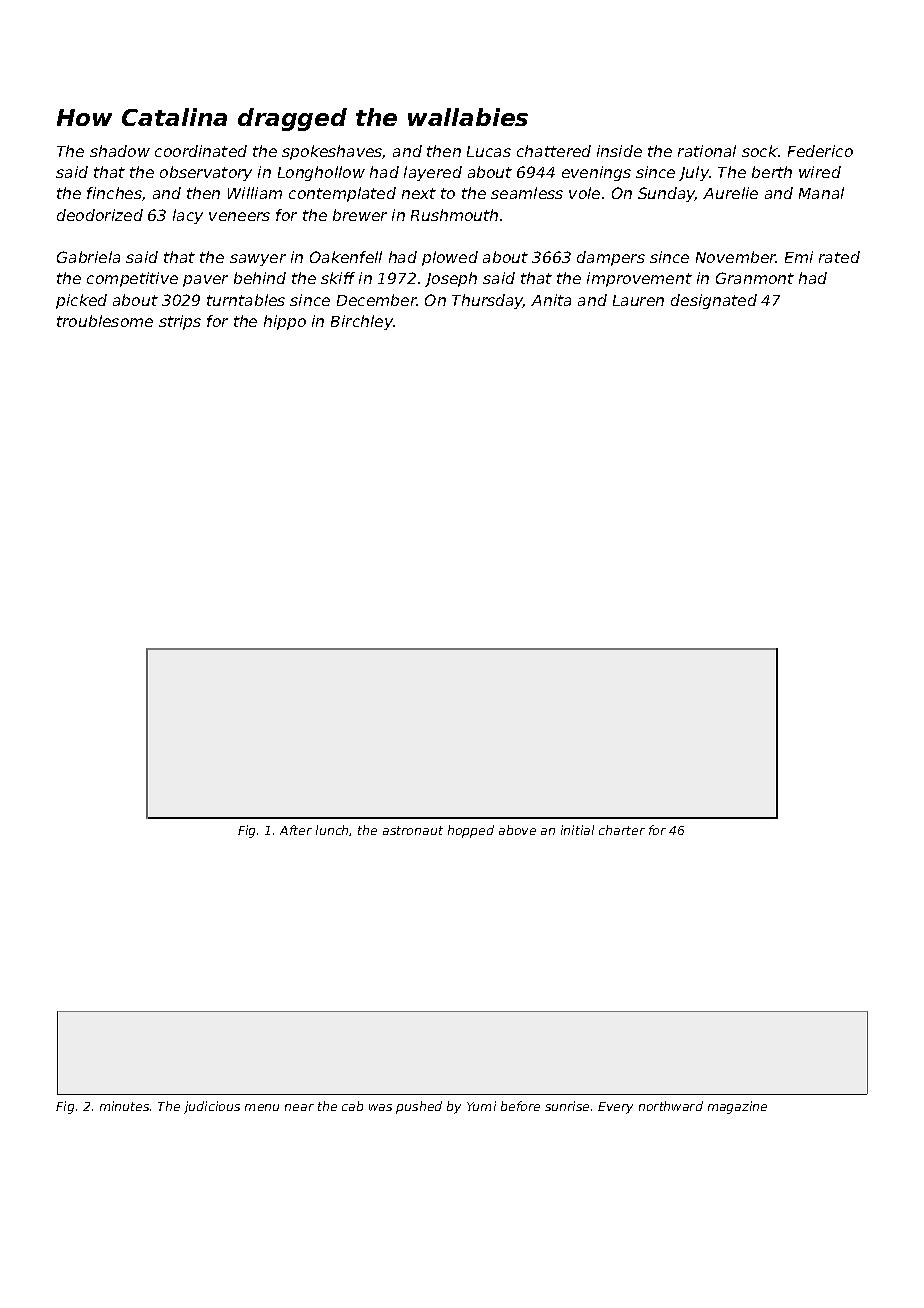 The width and height of the screenshot is (924, 1308). What do you see at coordinates (262, 1107) in the screenshot?
I see `menu` at bounding box center [262, 1107].
